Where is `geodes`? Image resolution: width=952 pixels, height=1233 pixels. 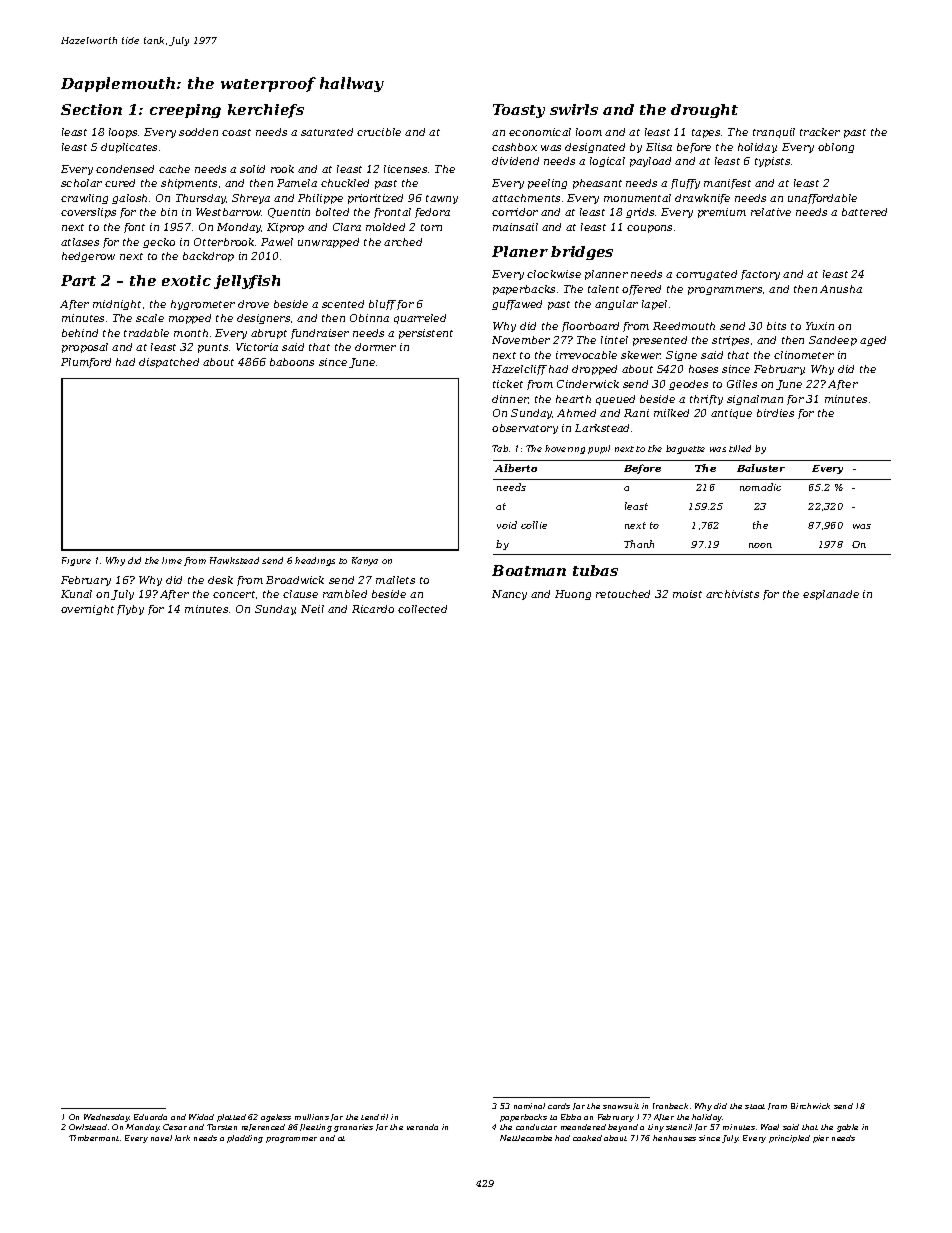
geodes is located at coordinates (688, 385).
